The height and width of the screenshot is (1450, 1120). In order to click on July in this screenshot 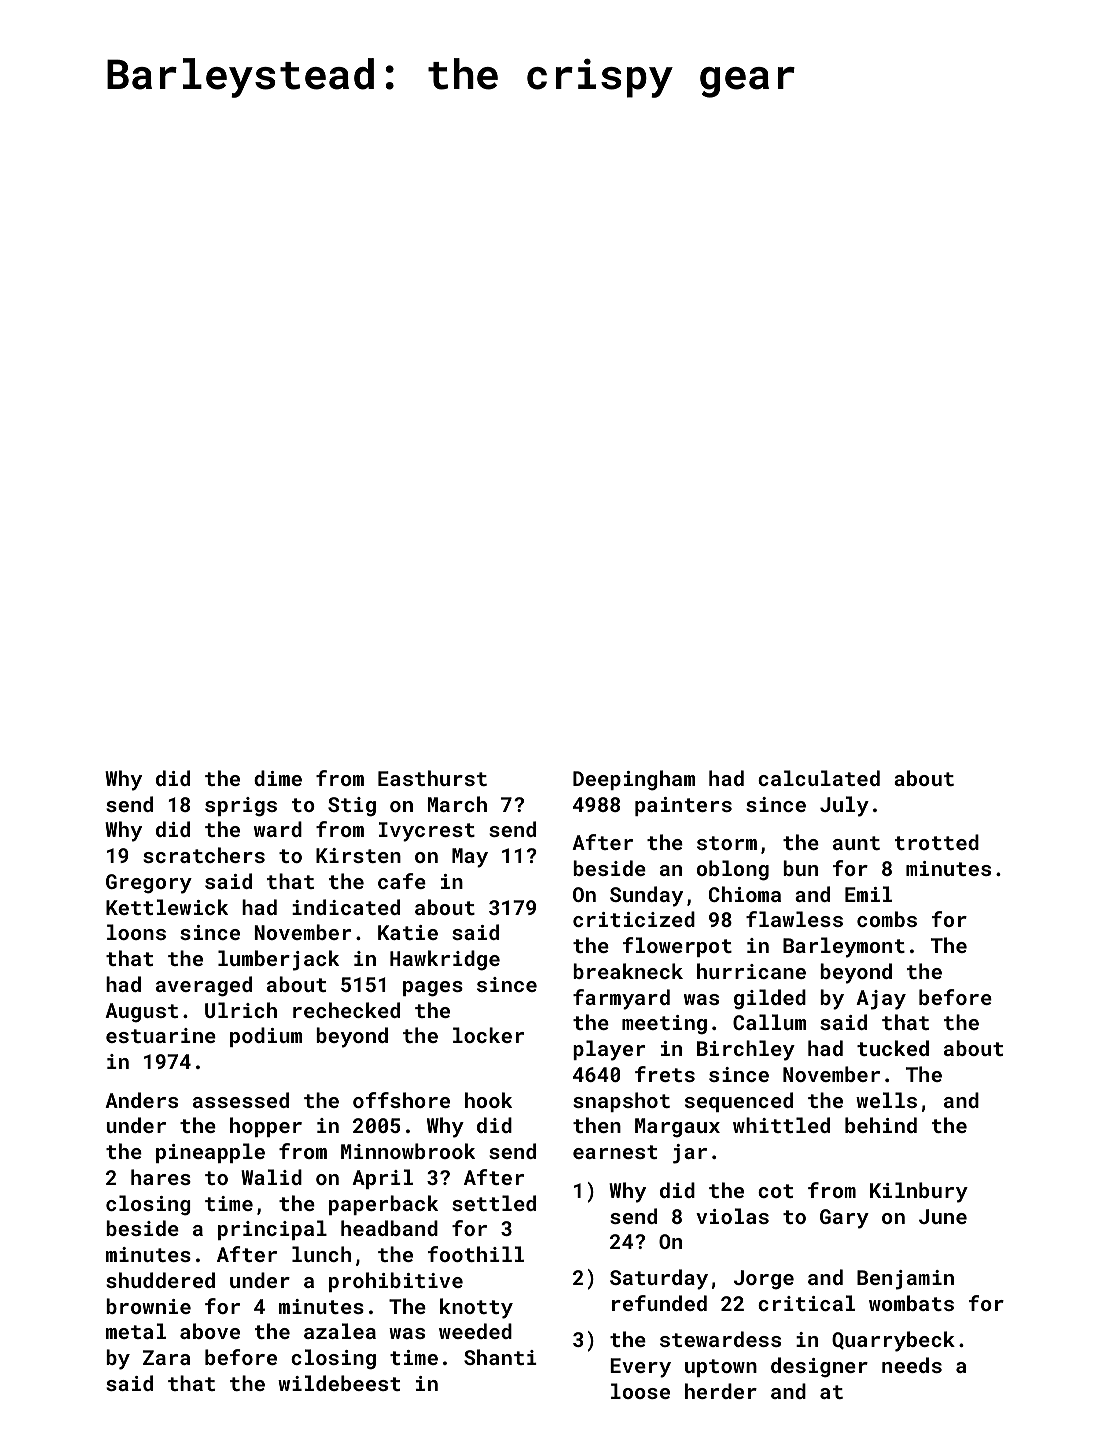, I will do `click(844, 806)`.
